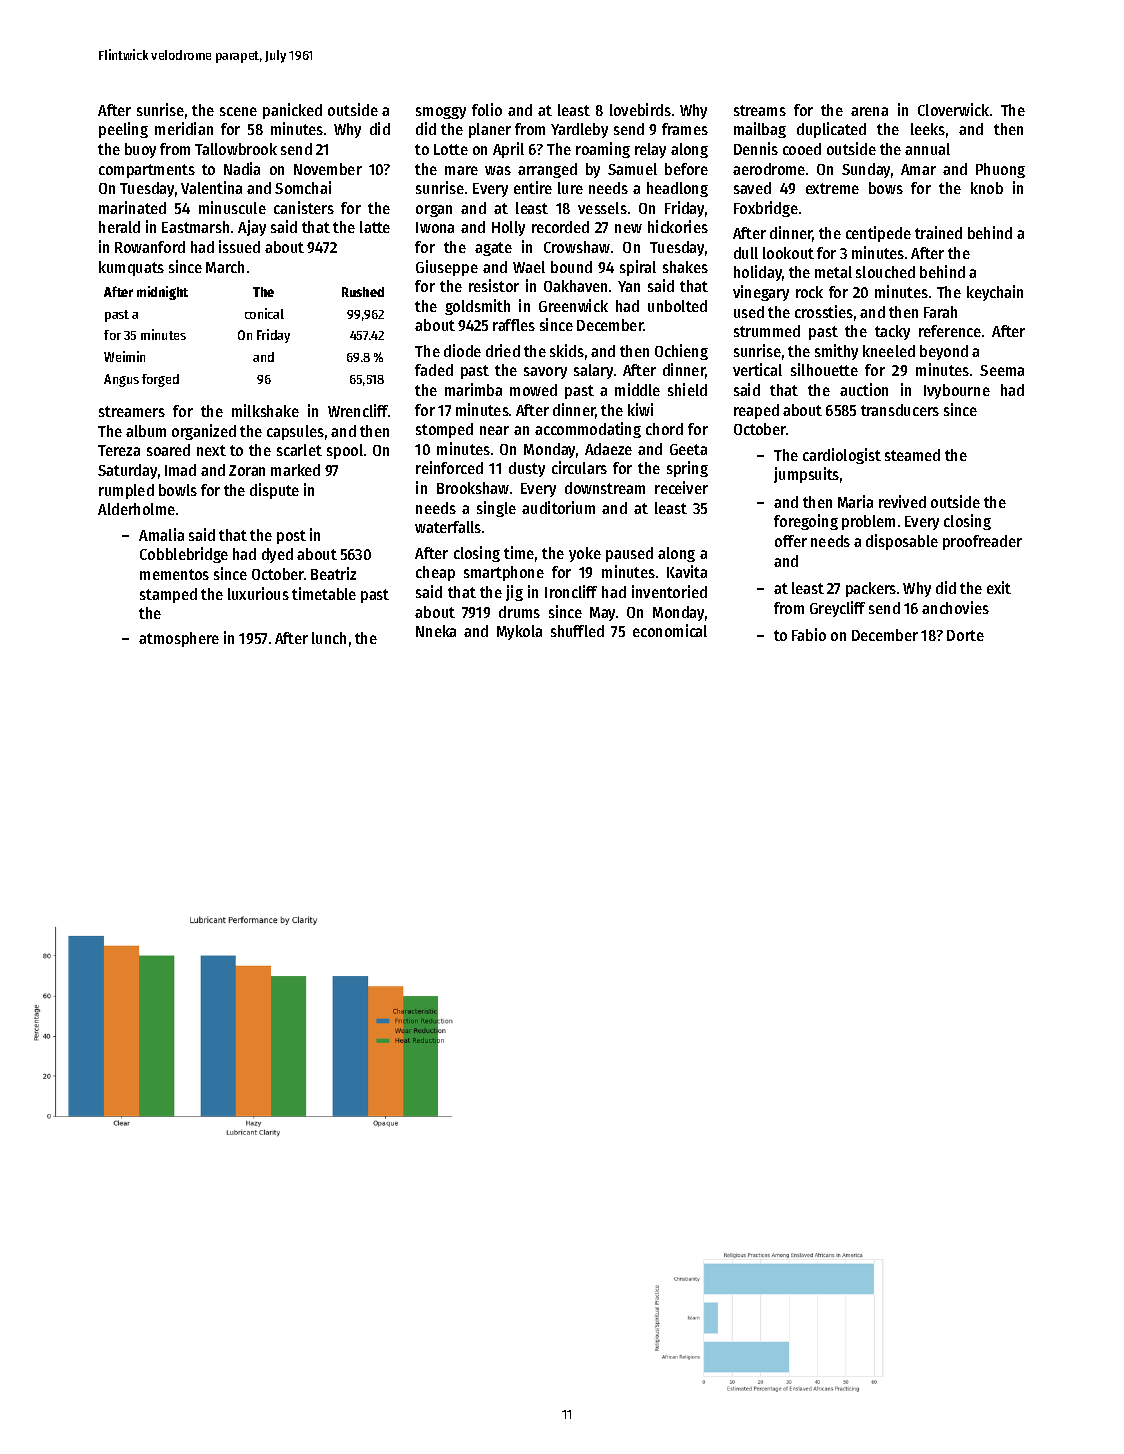 Image resolution: width=1124 pixels, height=1454 pixels. I want to click on reinforced, so click(449, 467).
